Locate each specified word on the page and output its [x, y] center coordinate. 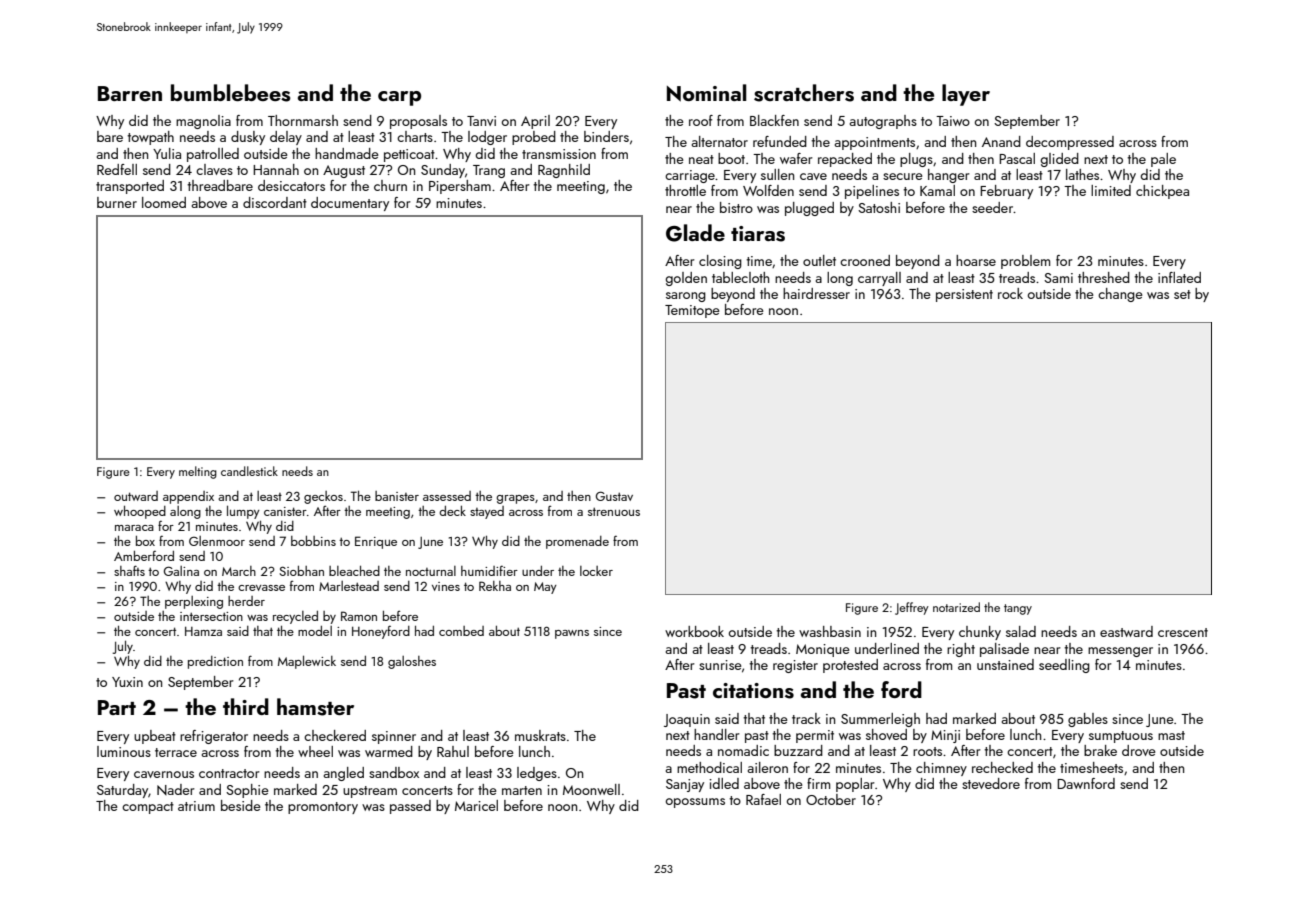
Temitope [692, 311]
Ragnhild [564, 171]
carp [399, 98]
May [545, 588]
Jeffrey [912, 608]
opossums [695, 803]
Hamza [203, 631]
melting [198, 472]
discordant [275, 202]
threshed [1104, 277]
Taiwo [953, 121]
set [1182, 294]
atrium [196, 806]
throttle [685, 190]
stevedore [991, 783]
